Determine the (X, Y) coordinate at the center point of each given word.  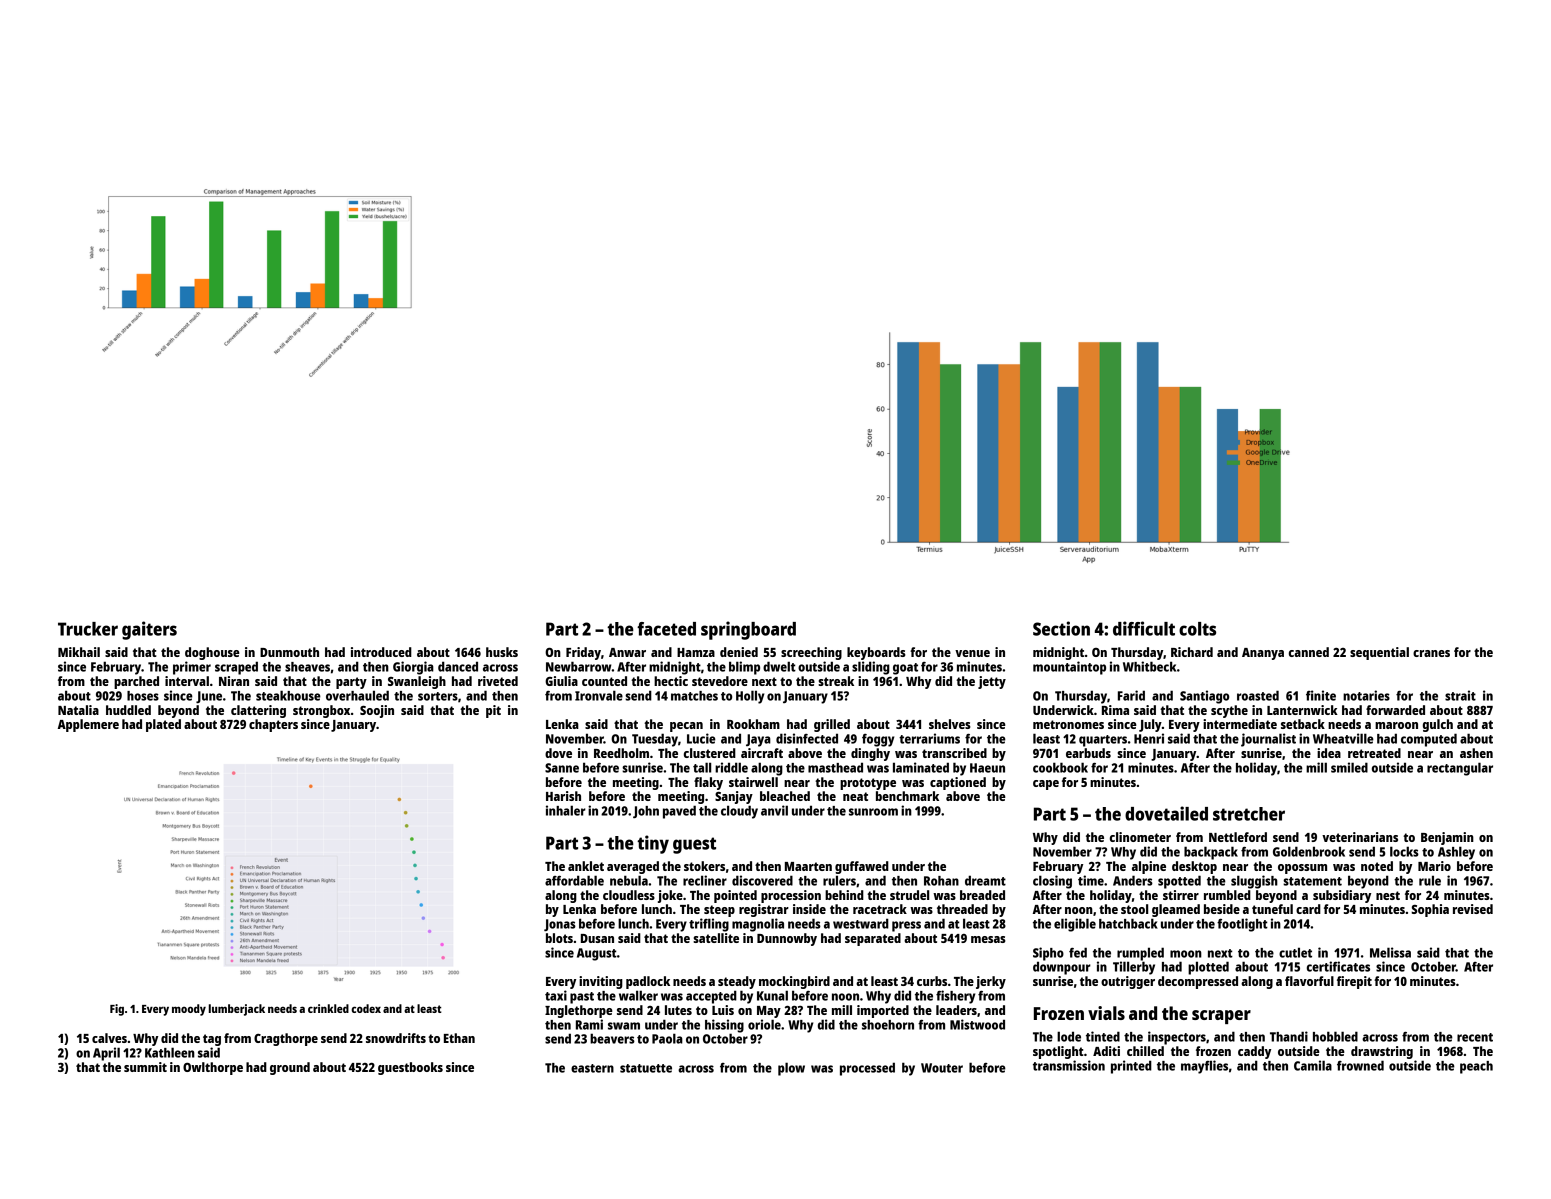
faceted (666, 629)
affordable (574, 880)
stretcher (1249, 814)
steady (737, 982)
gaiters (149, 630)
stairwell (753, 782)
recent (1475, 1037)
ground (290, 1068)
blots (559, 938)
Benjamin (1447, 838)
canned (1309, 652)
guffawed (862, 867)
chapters (273, 725)
